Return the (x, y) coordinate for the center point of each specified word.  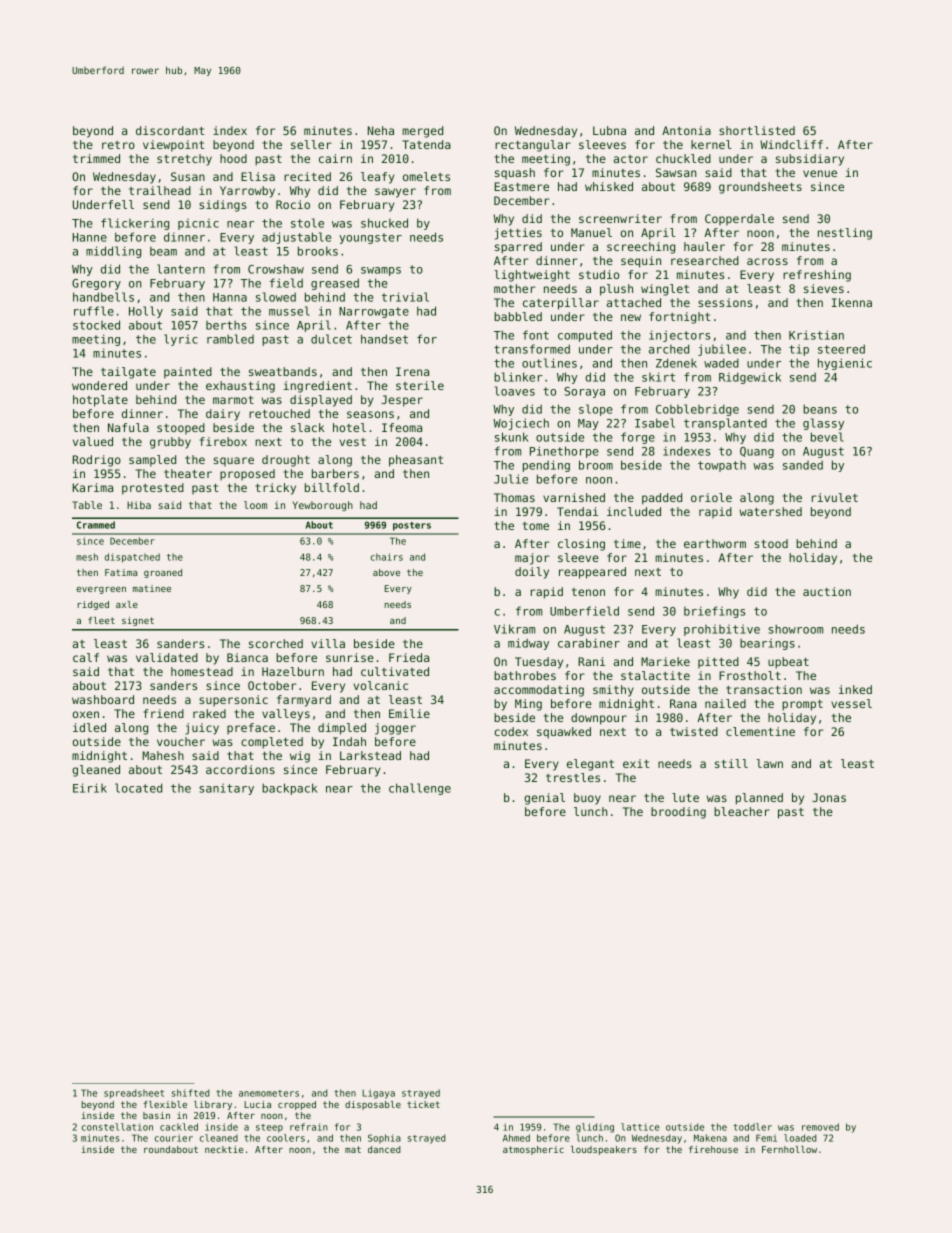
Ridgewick (750, 378)
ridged (93, 605)
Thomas (514, 497)
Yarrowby (247, 192)
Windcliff (791, 144)
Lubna (609, 130)
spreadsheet (134, 1094)
